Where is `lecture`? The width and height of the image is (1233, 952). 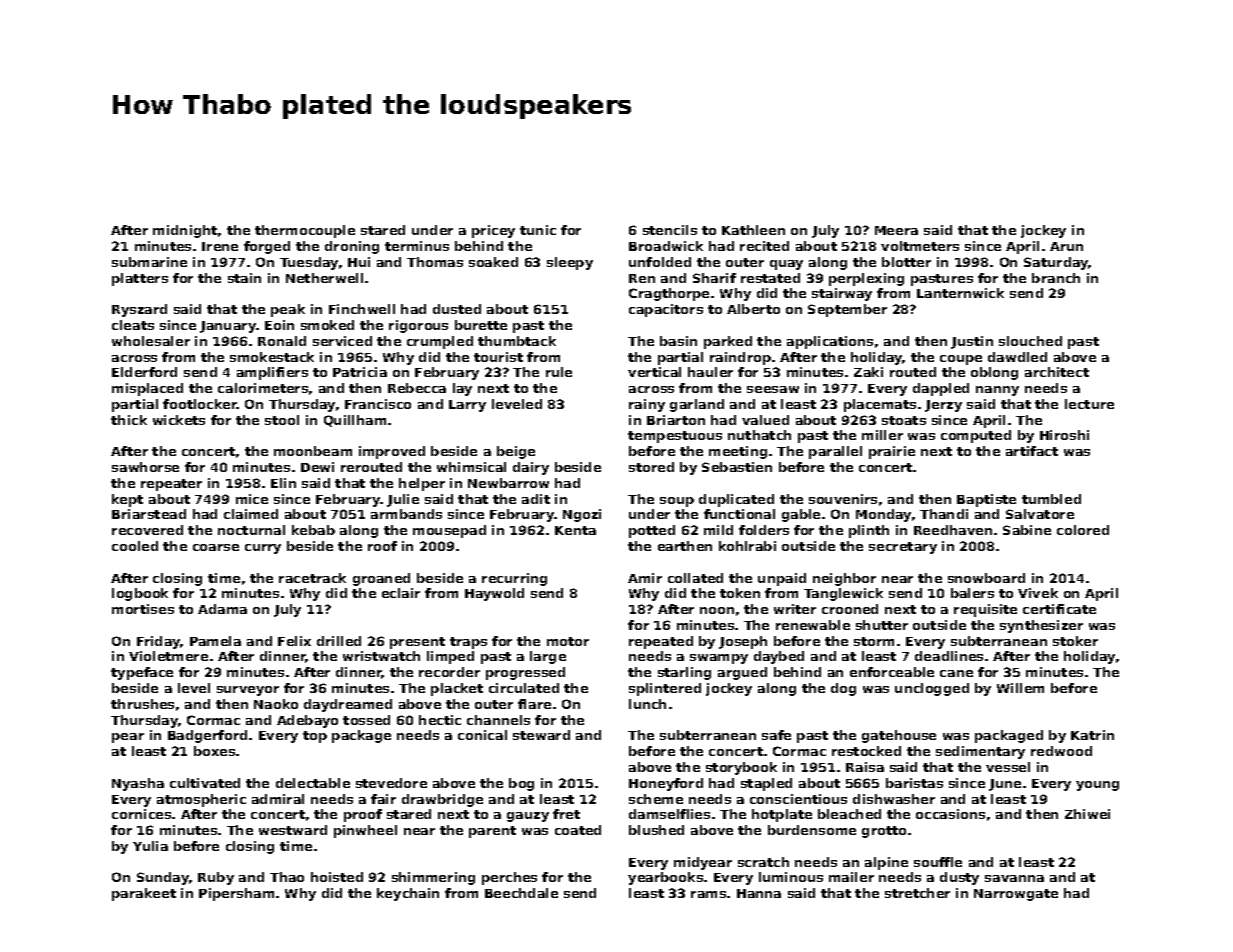 lecture is located at coordinates (1089, 404).
